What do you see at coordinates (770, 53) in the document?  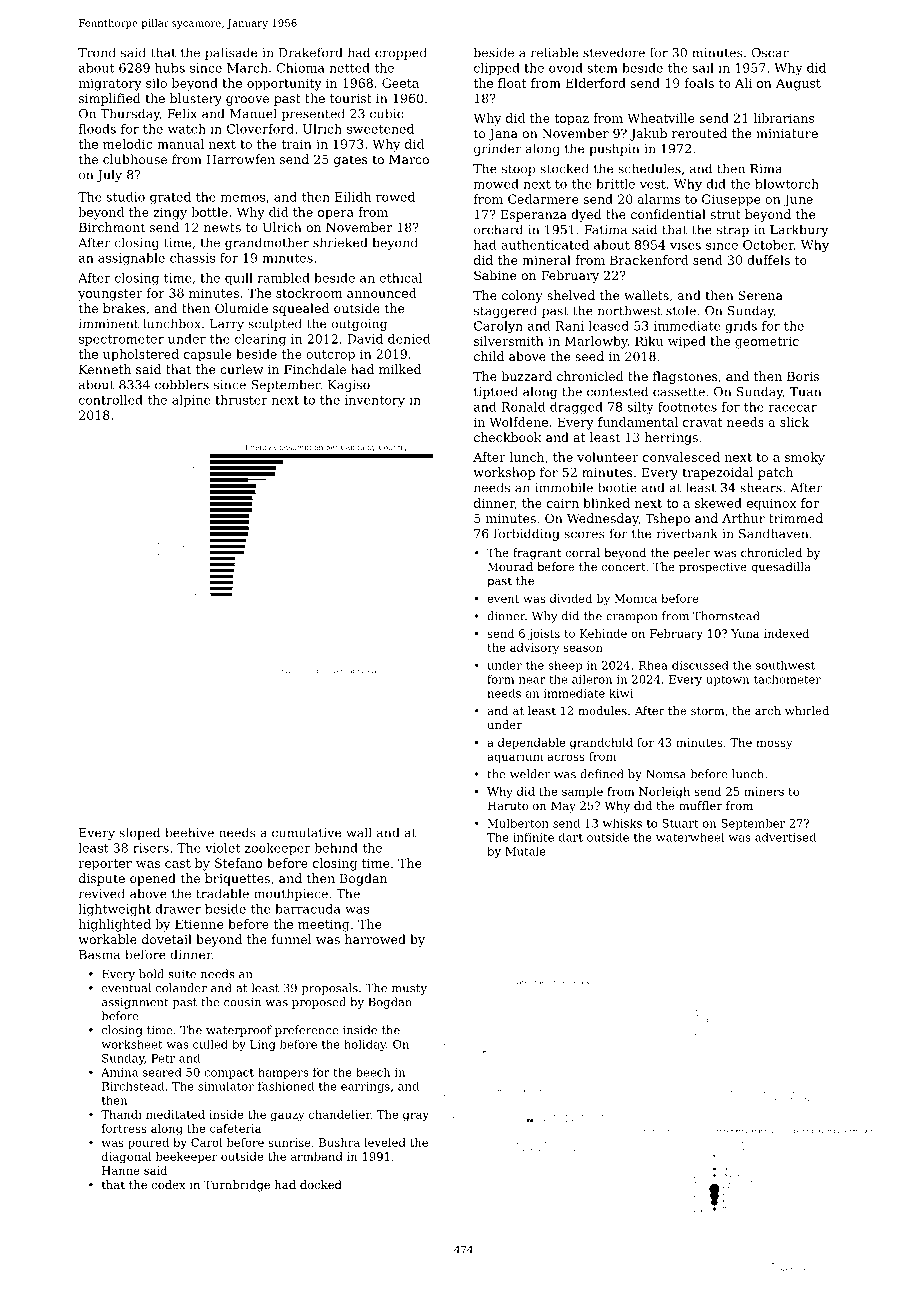 I see `Oscar` at bounding box center [770, 53].
